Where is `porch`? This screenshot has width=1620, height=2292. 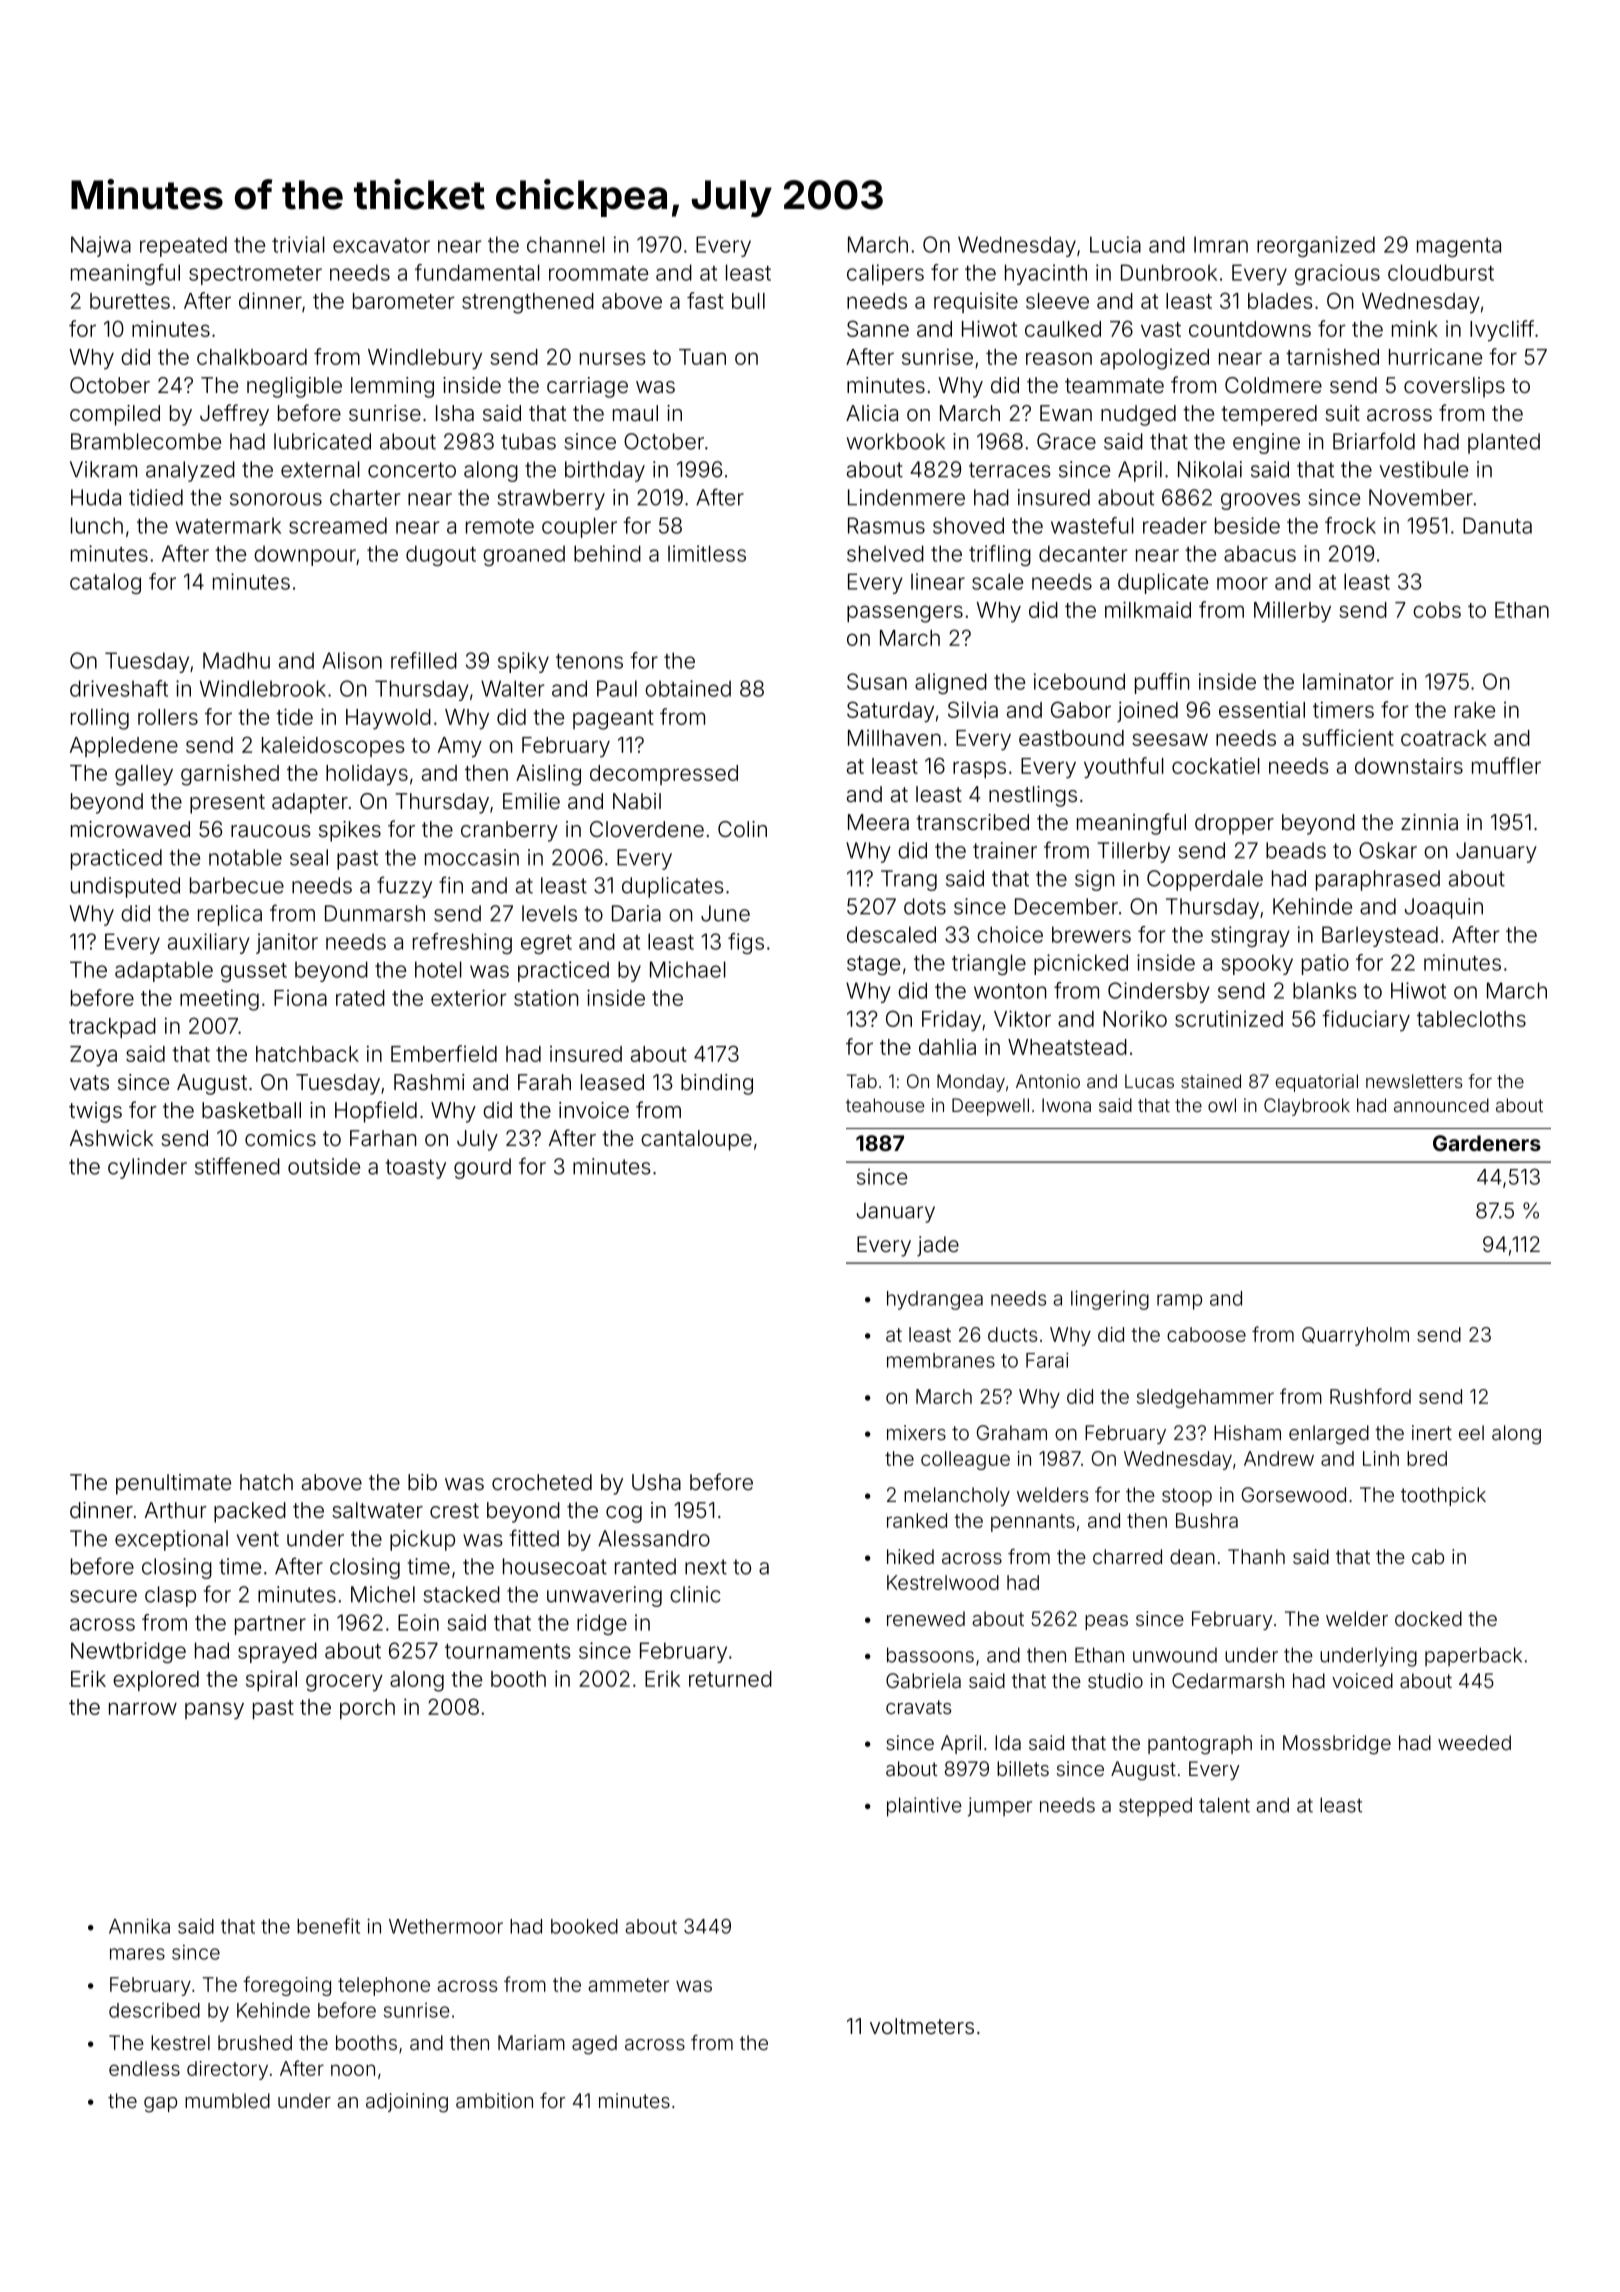 porch is located at coordinates (367, 1709).
